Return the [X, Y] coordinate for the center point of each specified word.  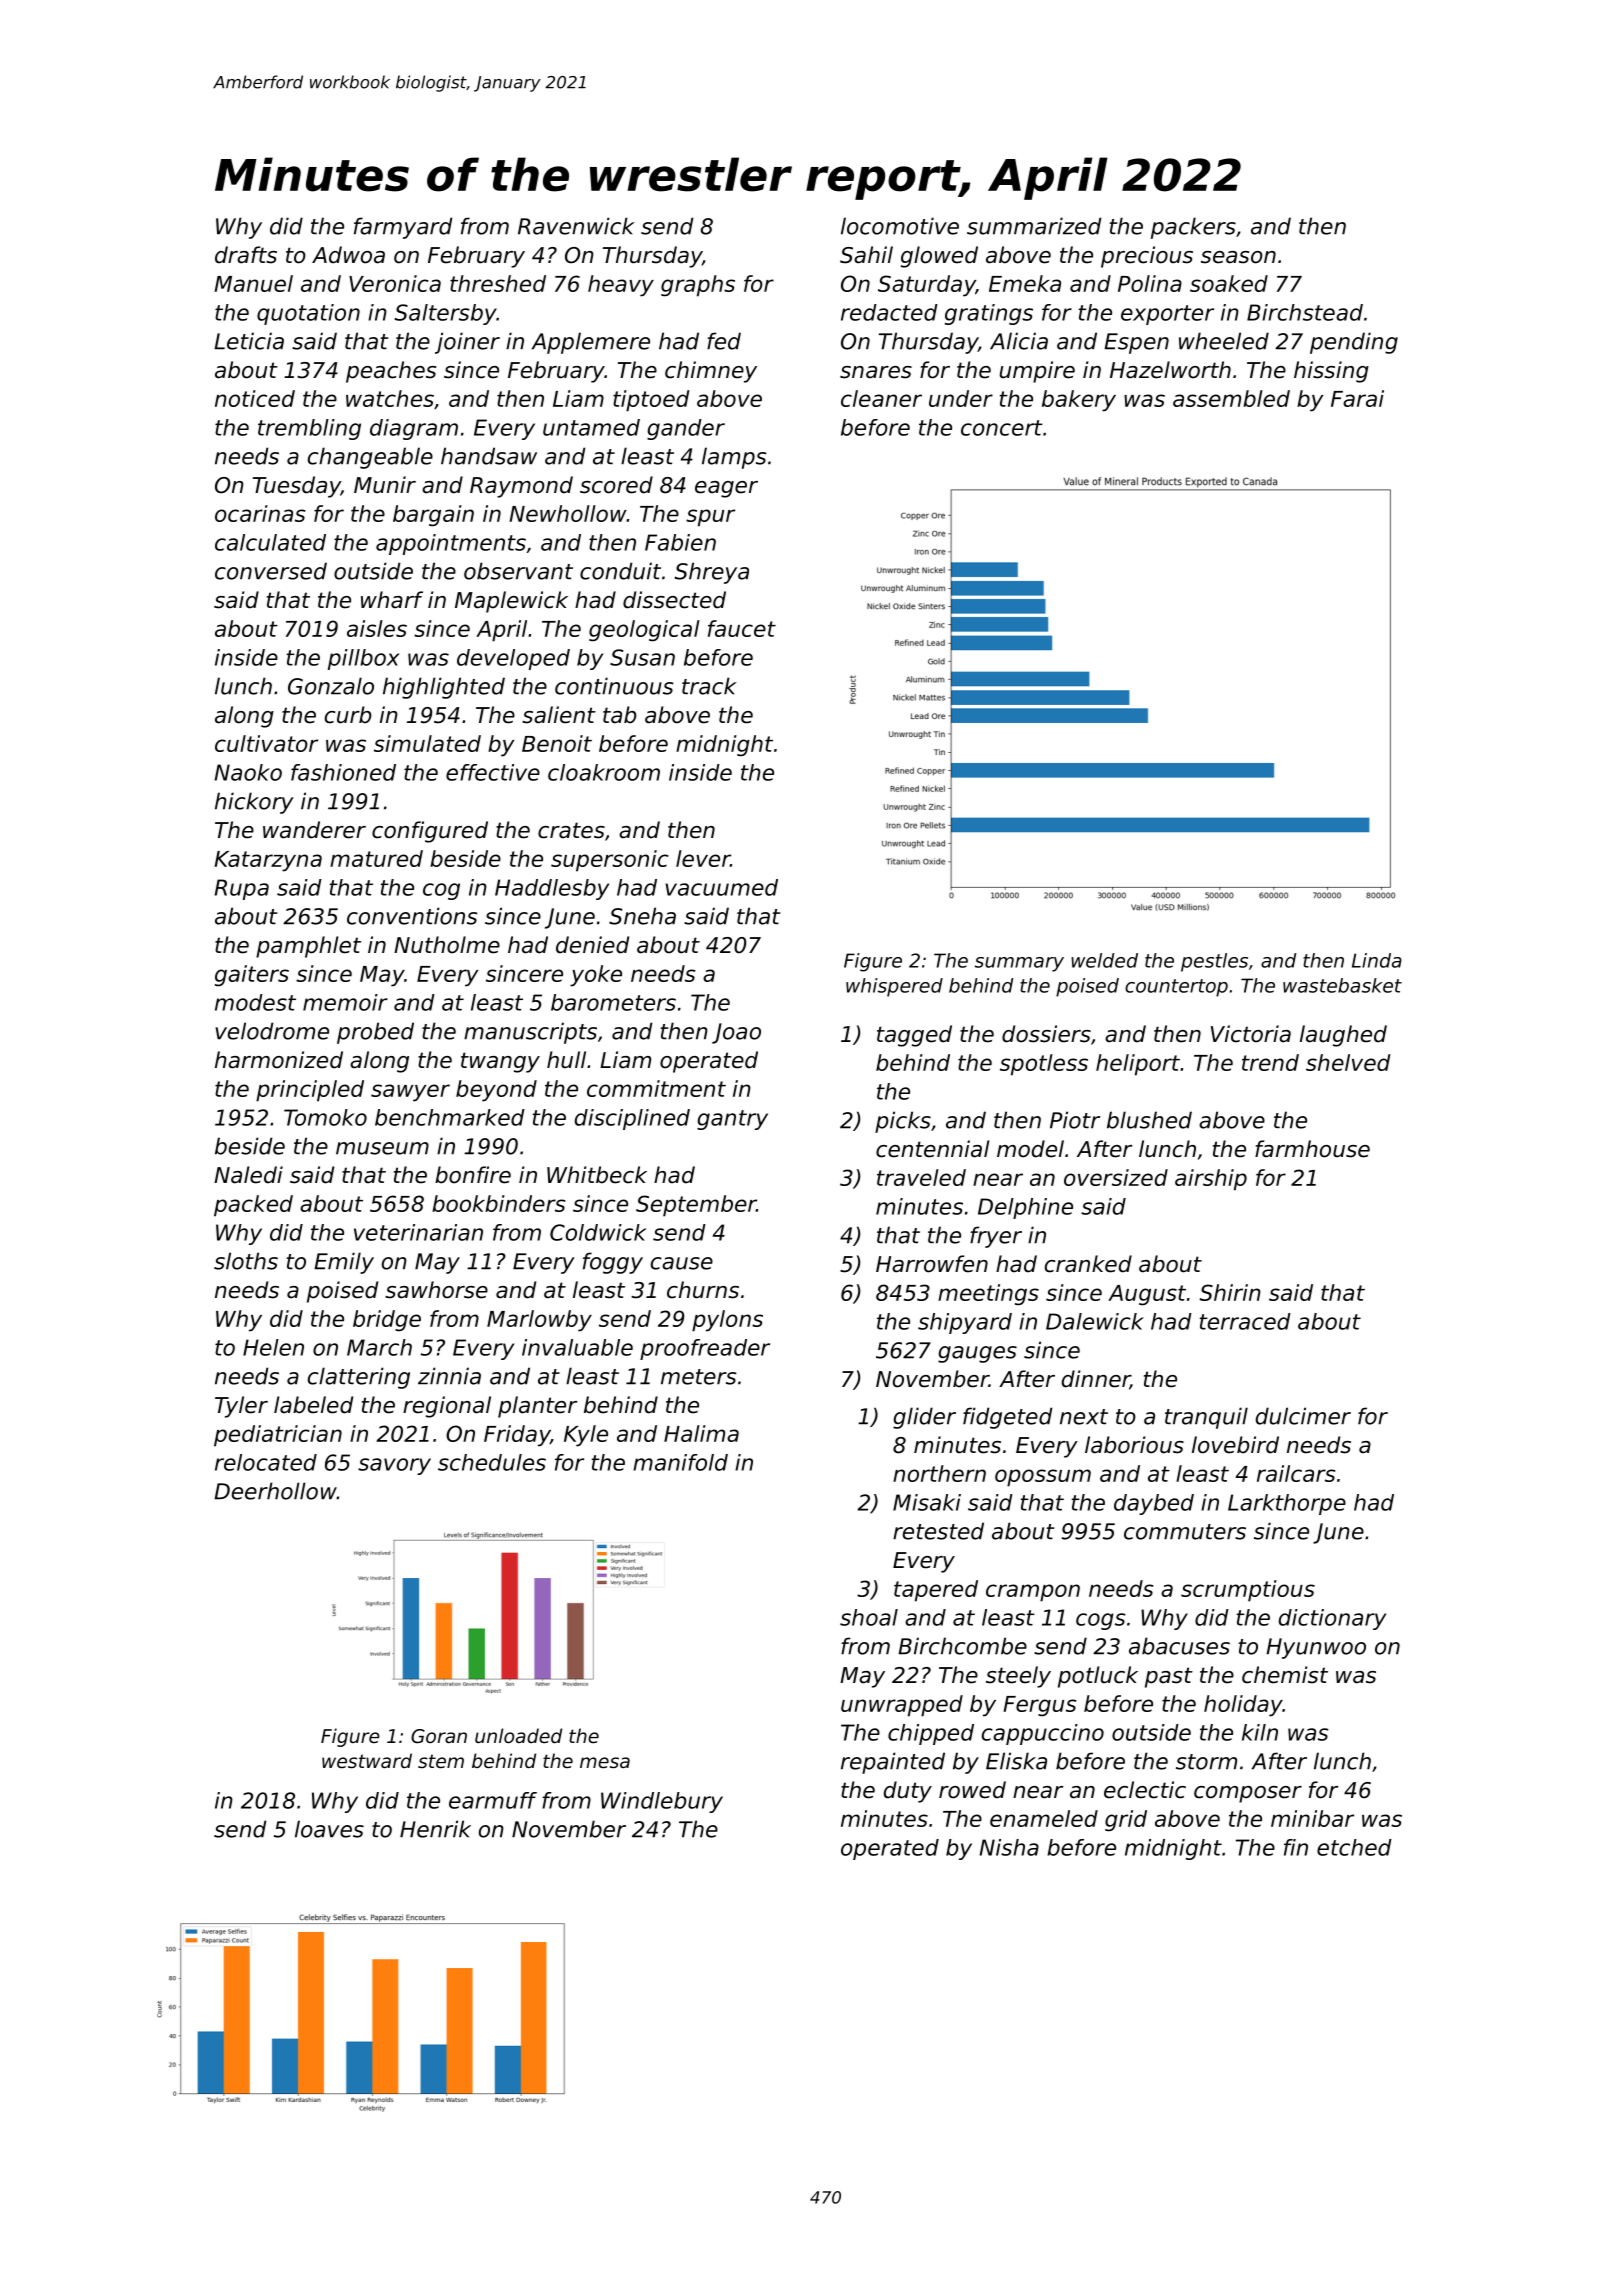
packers [1193, 228]
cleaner [881, 398]
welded [1104, 960]
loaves [329, 1829]
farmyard [403, 228]
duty [908, 1792]
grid [1126, 1821]
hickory [254, 803]
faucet [742, 628]
